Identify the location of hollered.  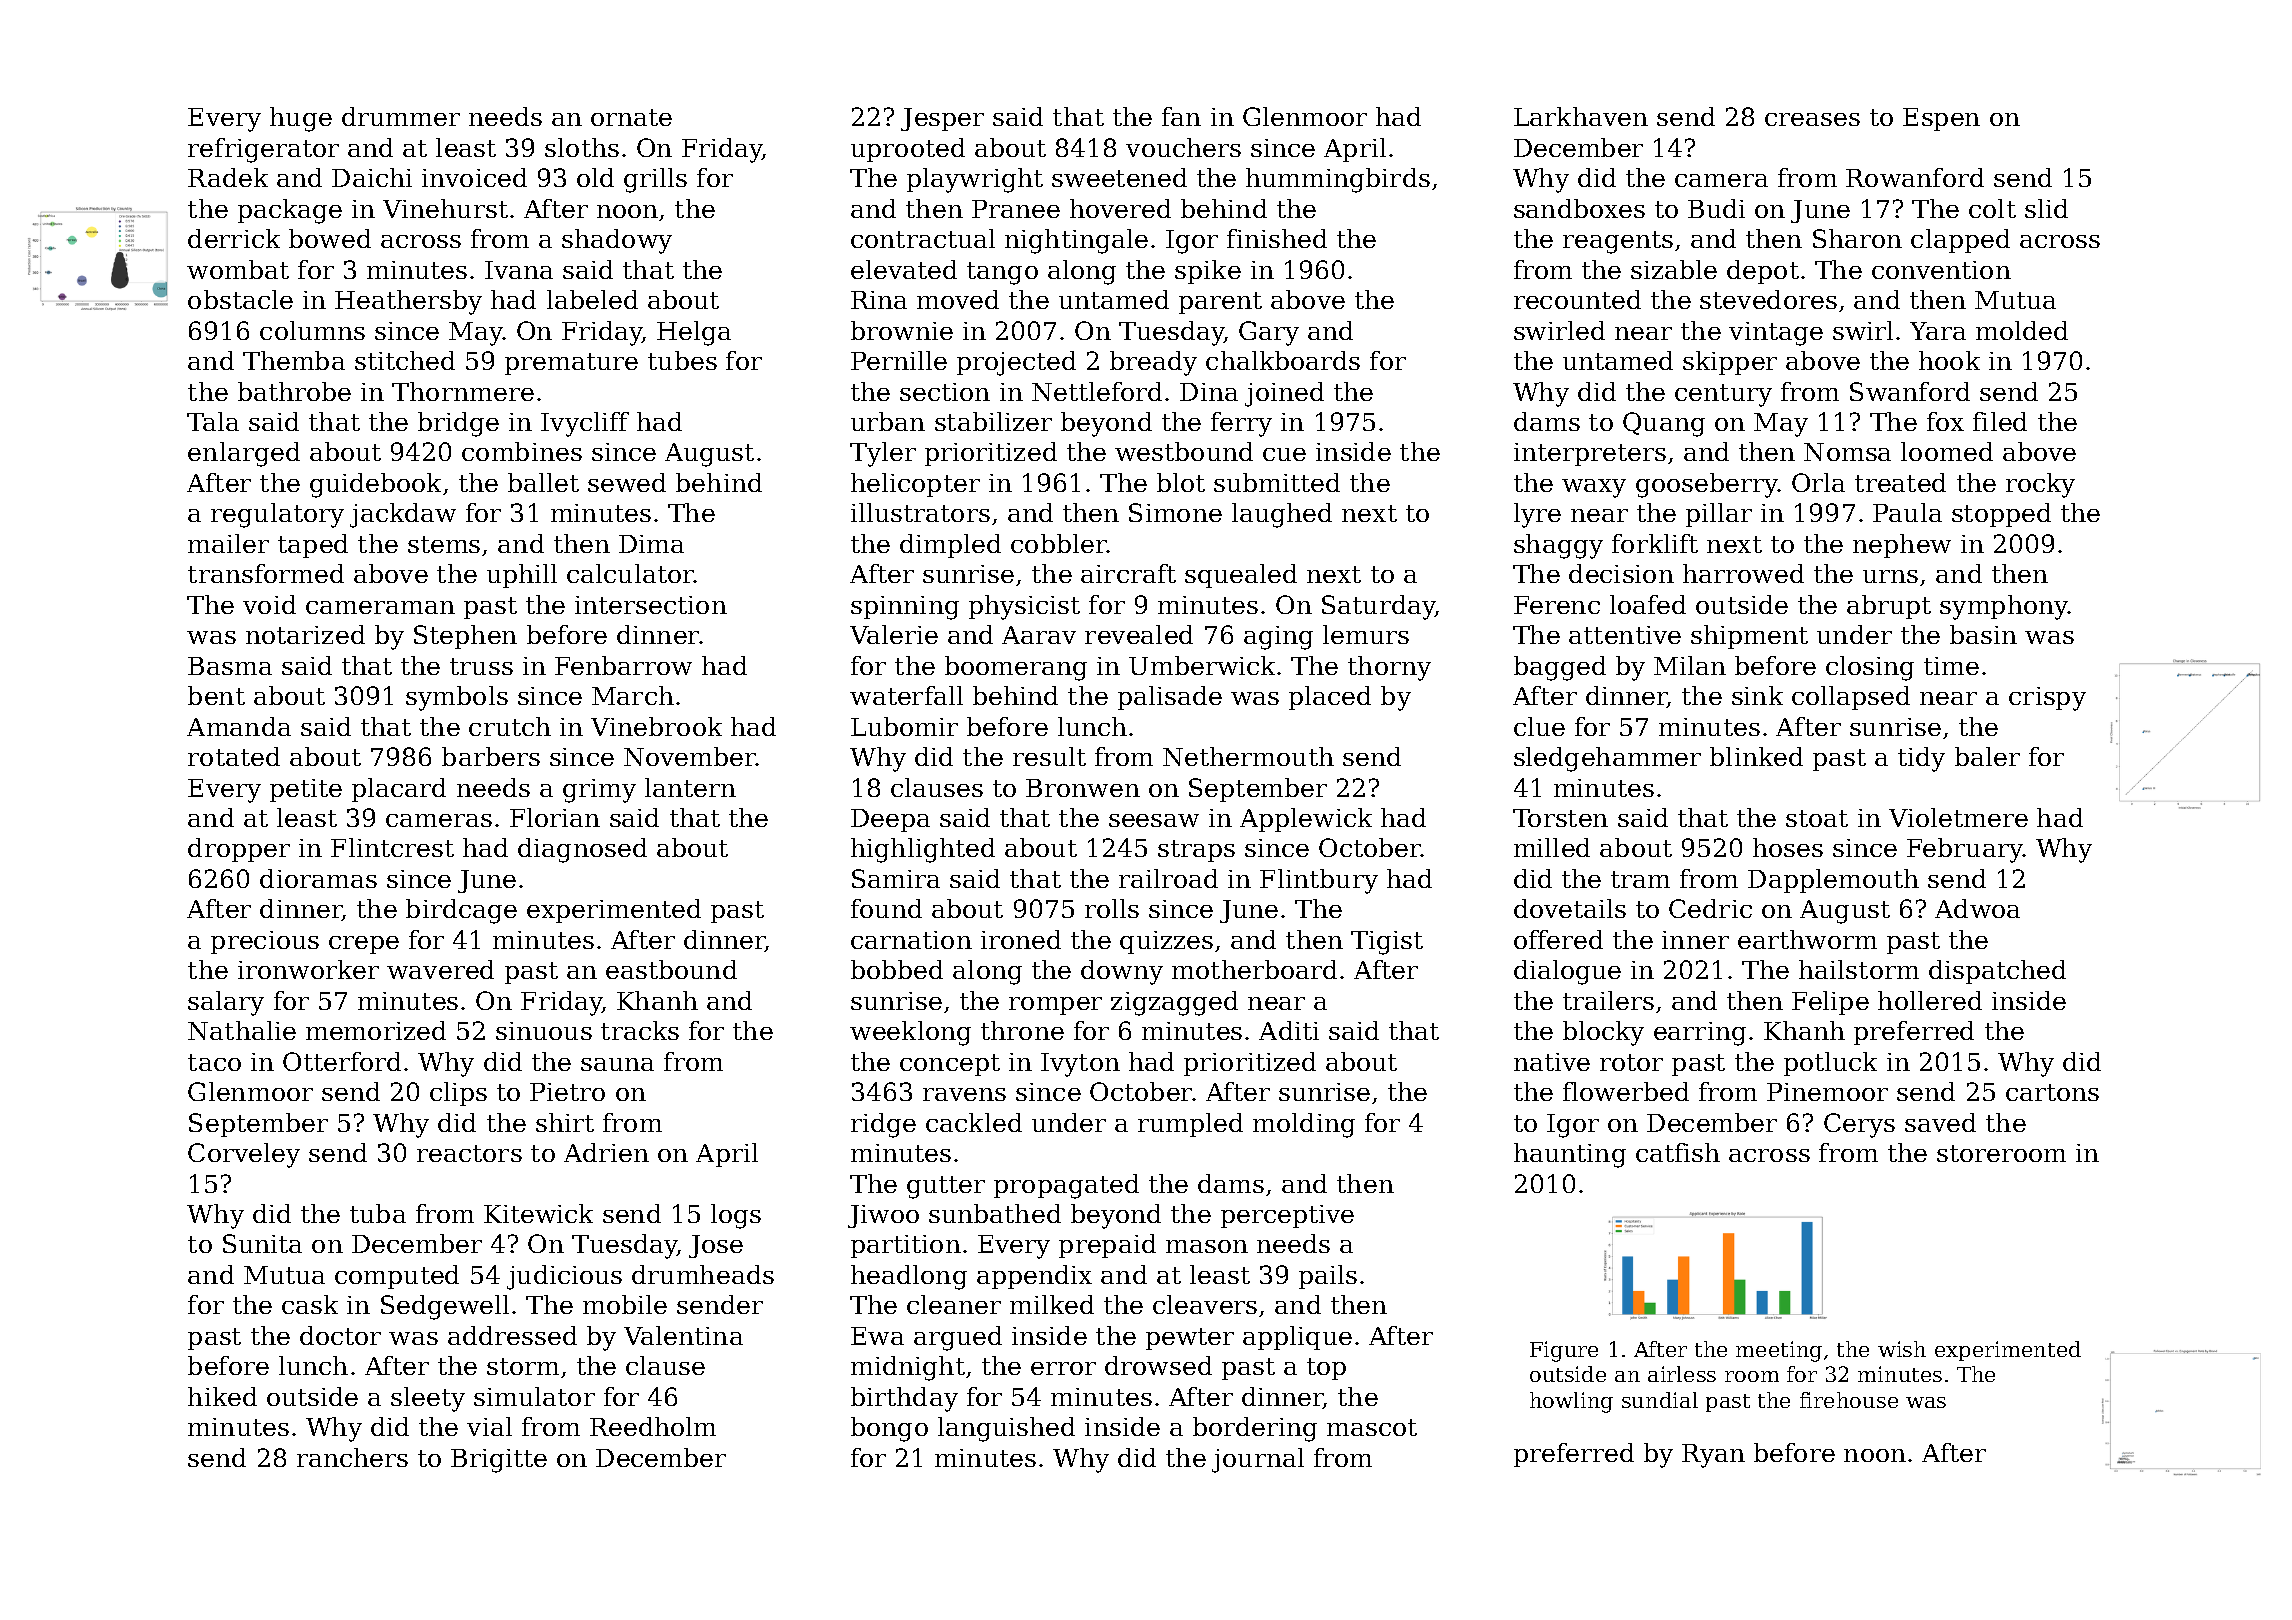
(1930, 1000).
